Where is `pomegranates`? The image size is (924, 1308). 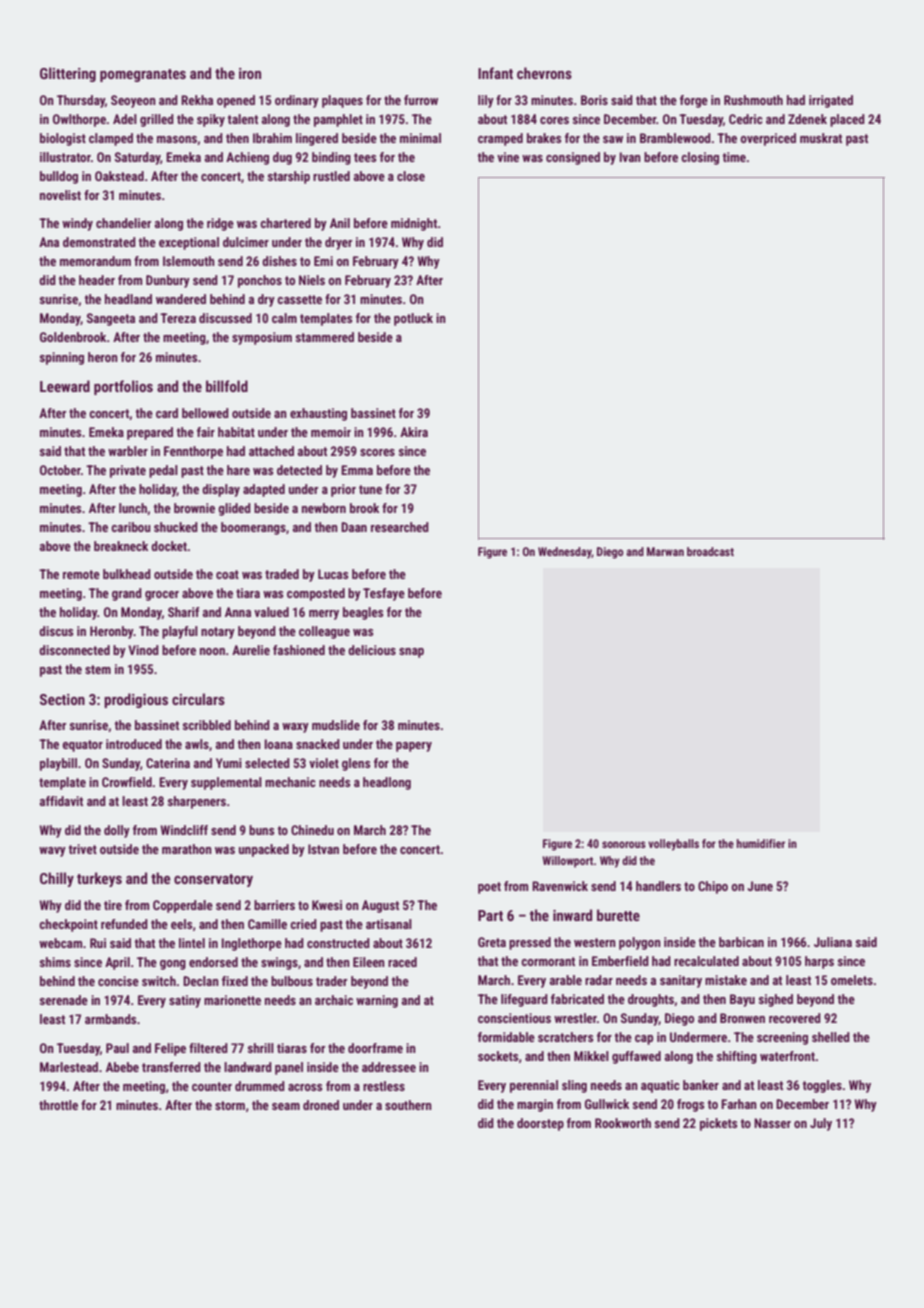 pomegranates is located at coordinates (143, 75).
